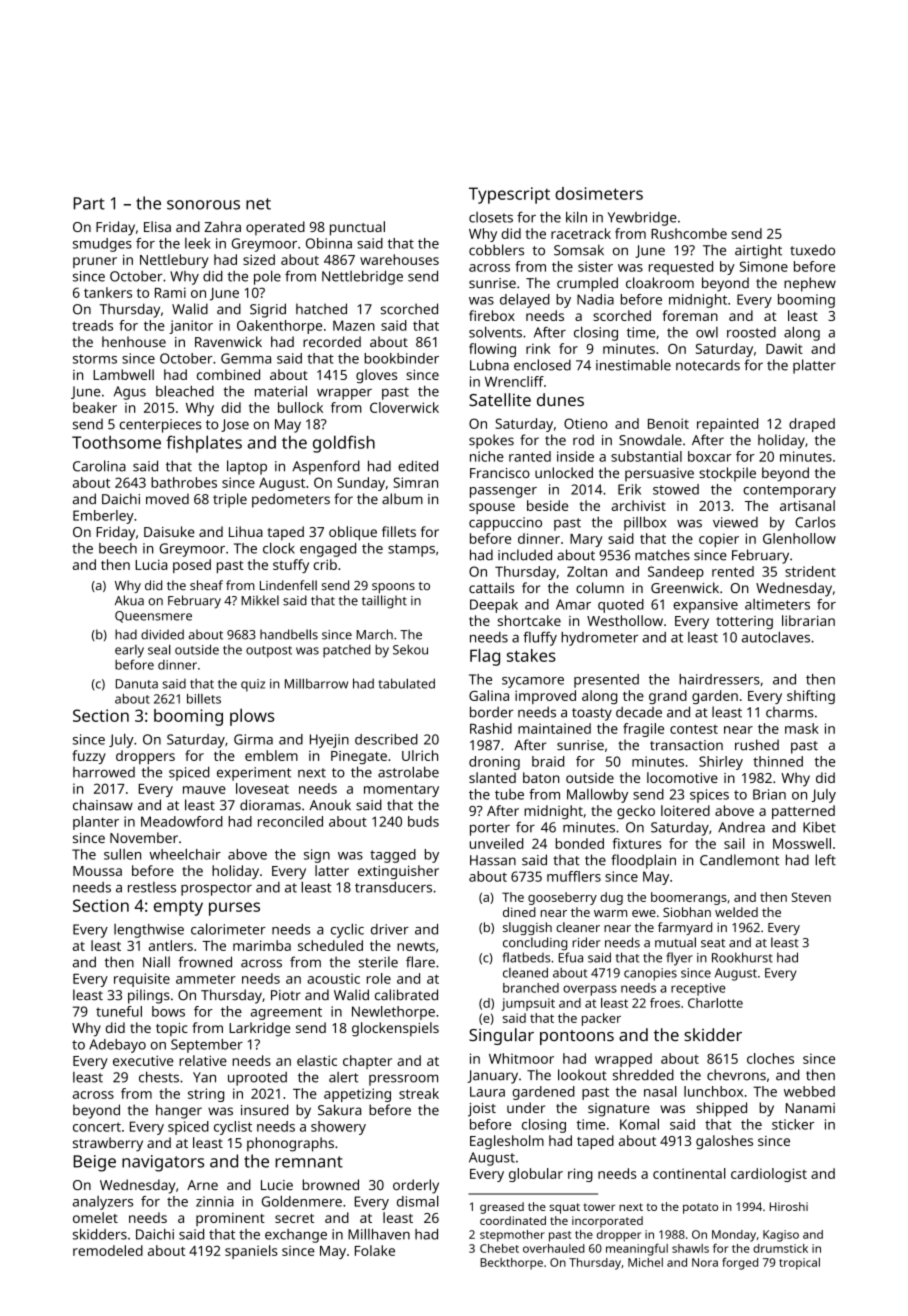 Image resolution: width=908 pixels, height=1316 pixels. What do you see at coordinates (104, 772) in the image?
I see `harrowed` at bounding box center [104, 772].
